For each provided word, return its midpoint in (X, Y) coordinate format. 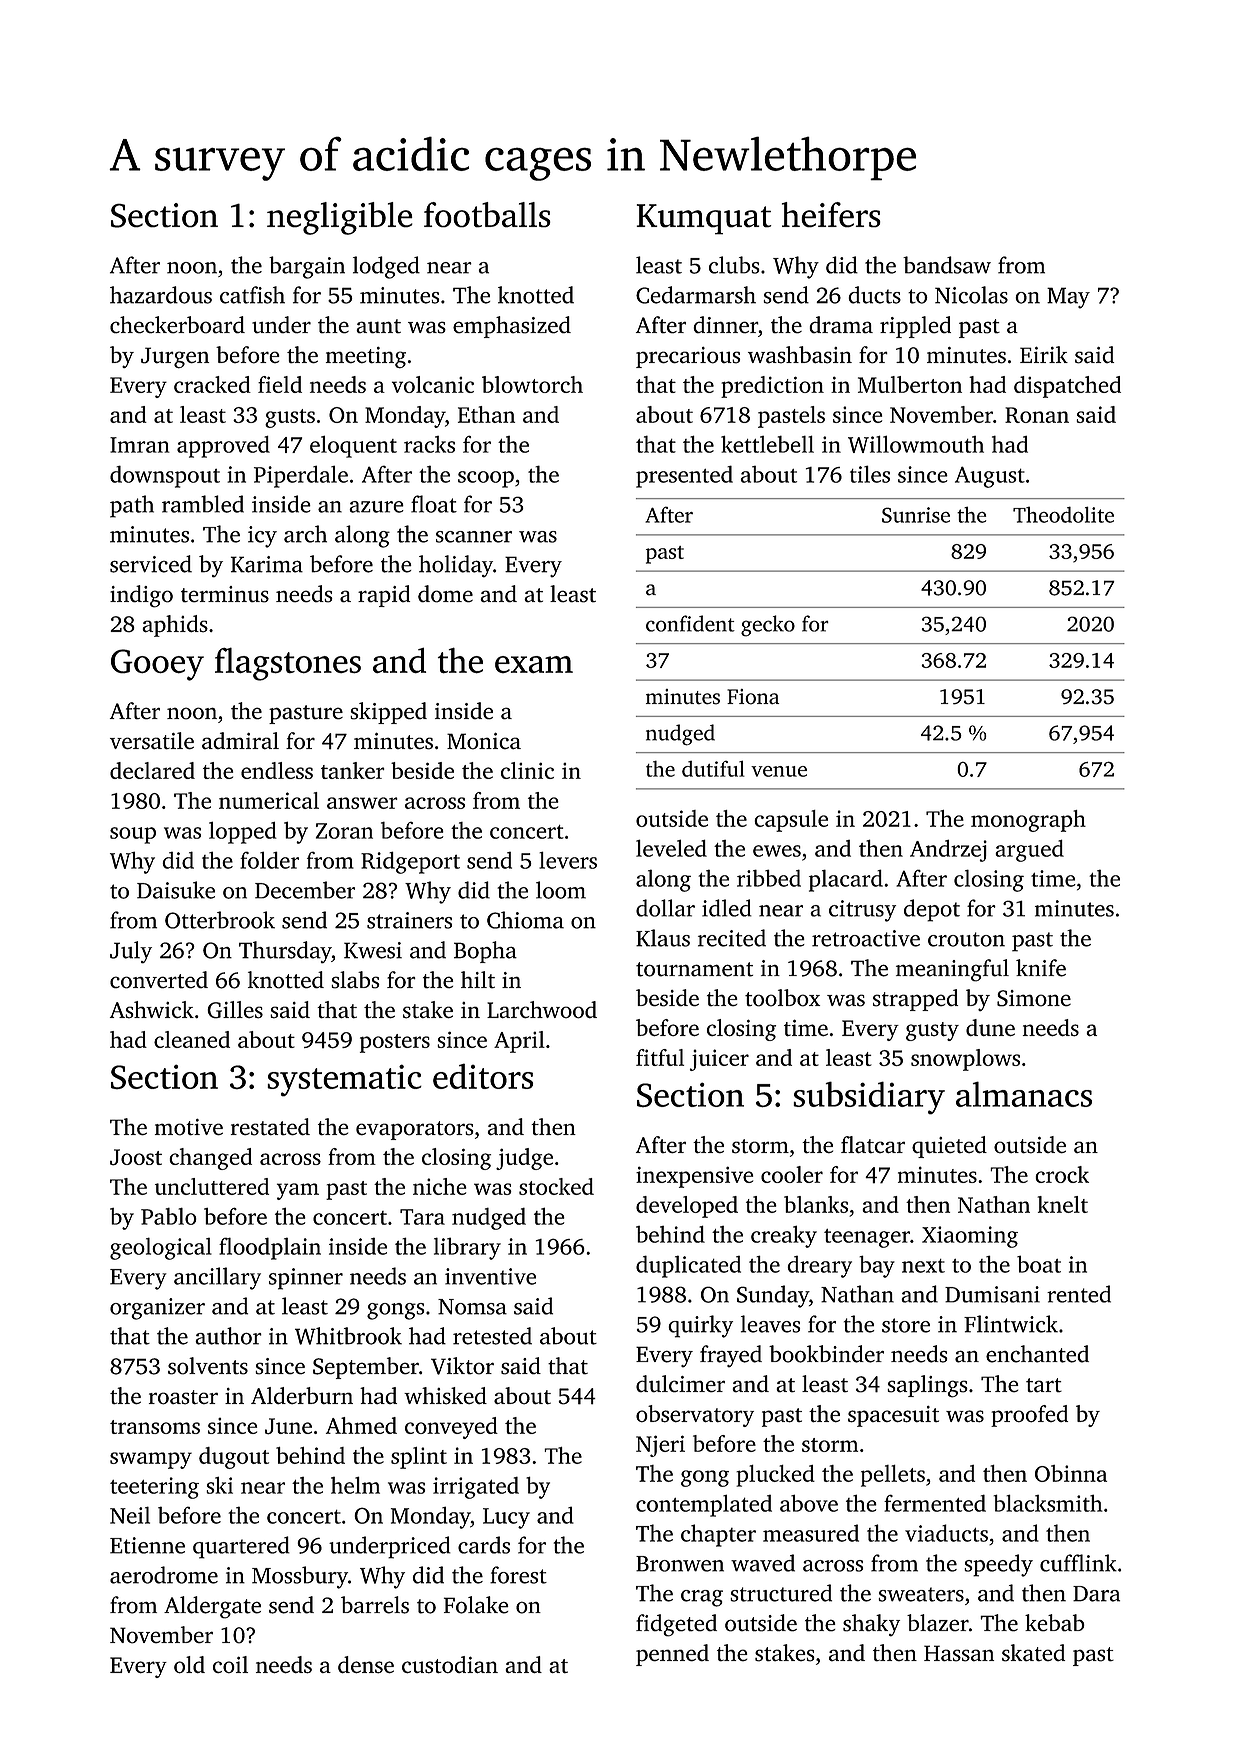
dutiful (713, 769)
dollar (665, 908)
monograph (1028, 821)
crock (1062, 1174)
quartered (241, 1547)
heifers (831, 215)
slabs (355, 980)
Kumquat (704, 219)
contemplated (704, 1506)
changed (210, 1159)
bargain (307, 267)
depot (932, 910)
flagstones (288, 664)
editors (483, 1076)
